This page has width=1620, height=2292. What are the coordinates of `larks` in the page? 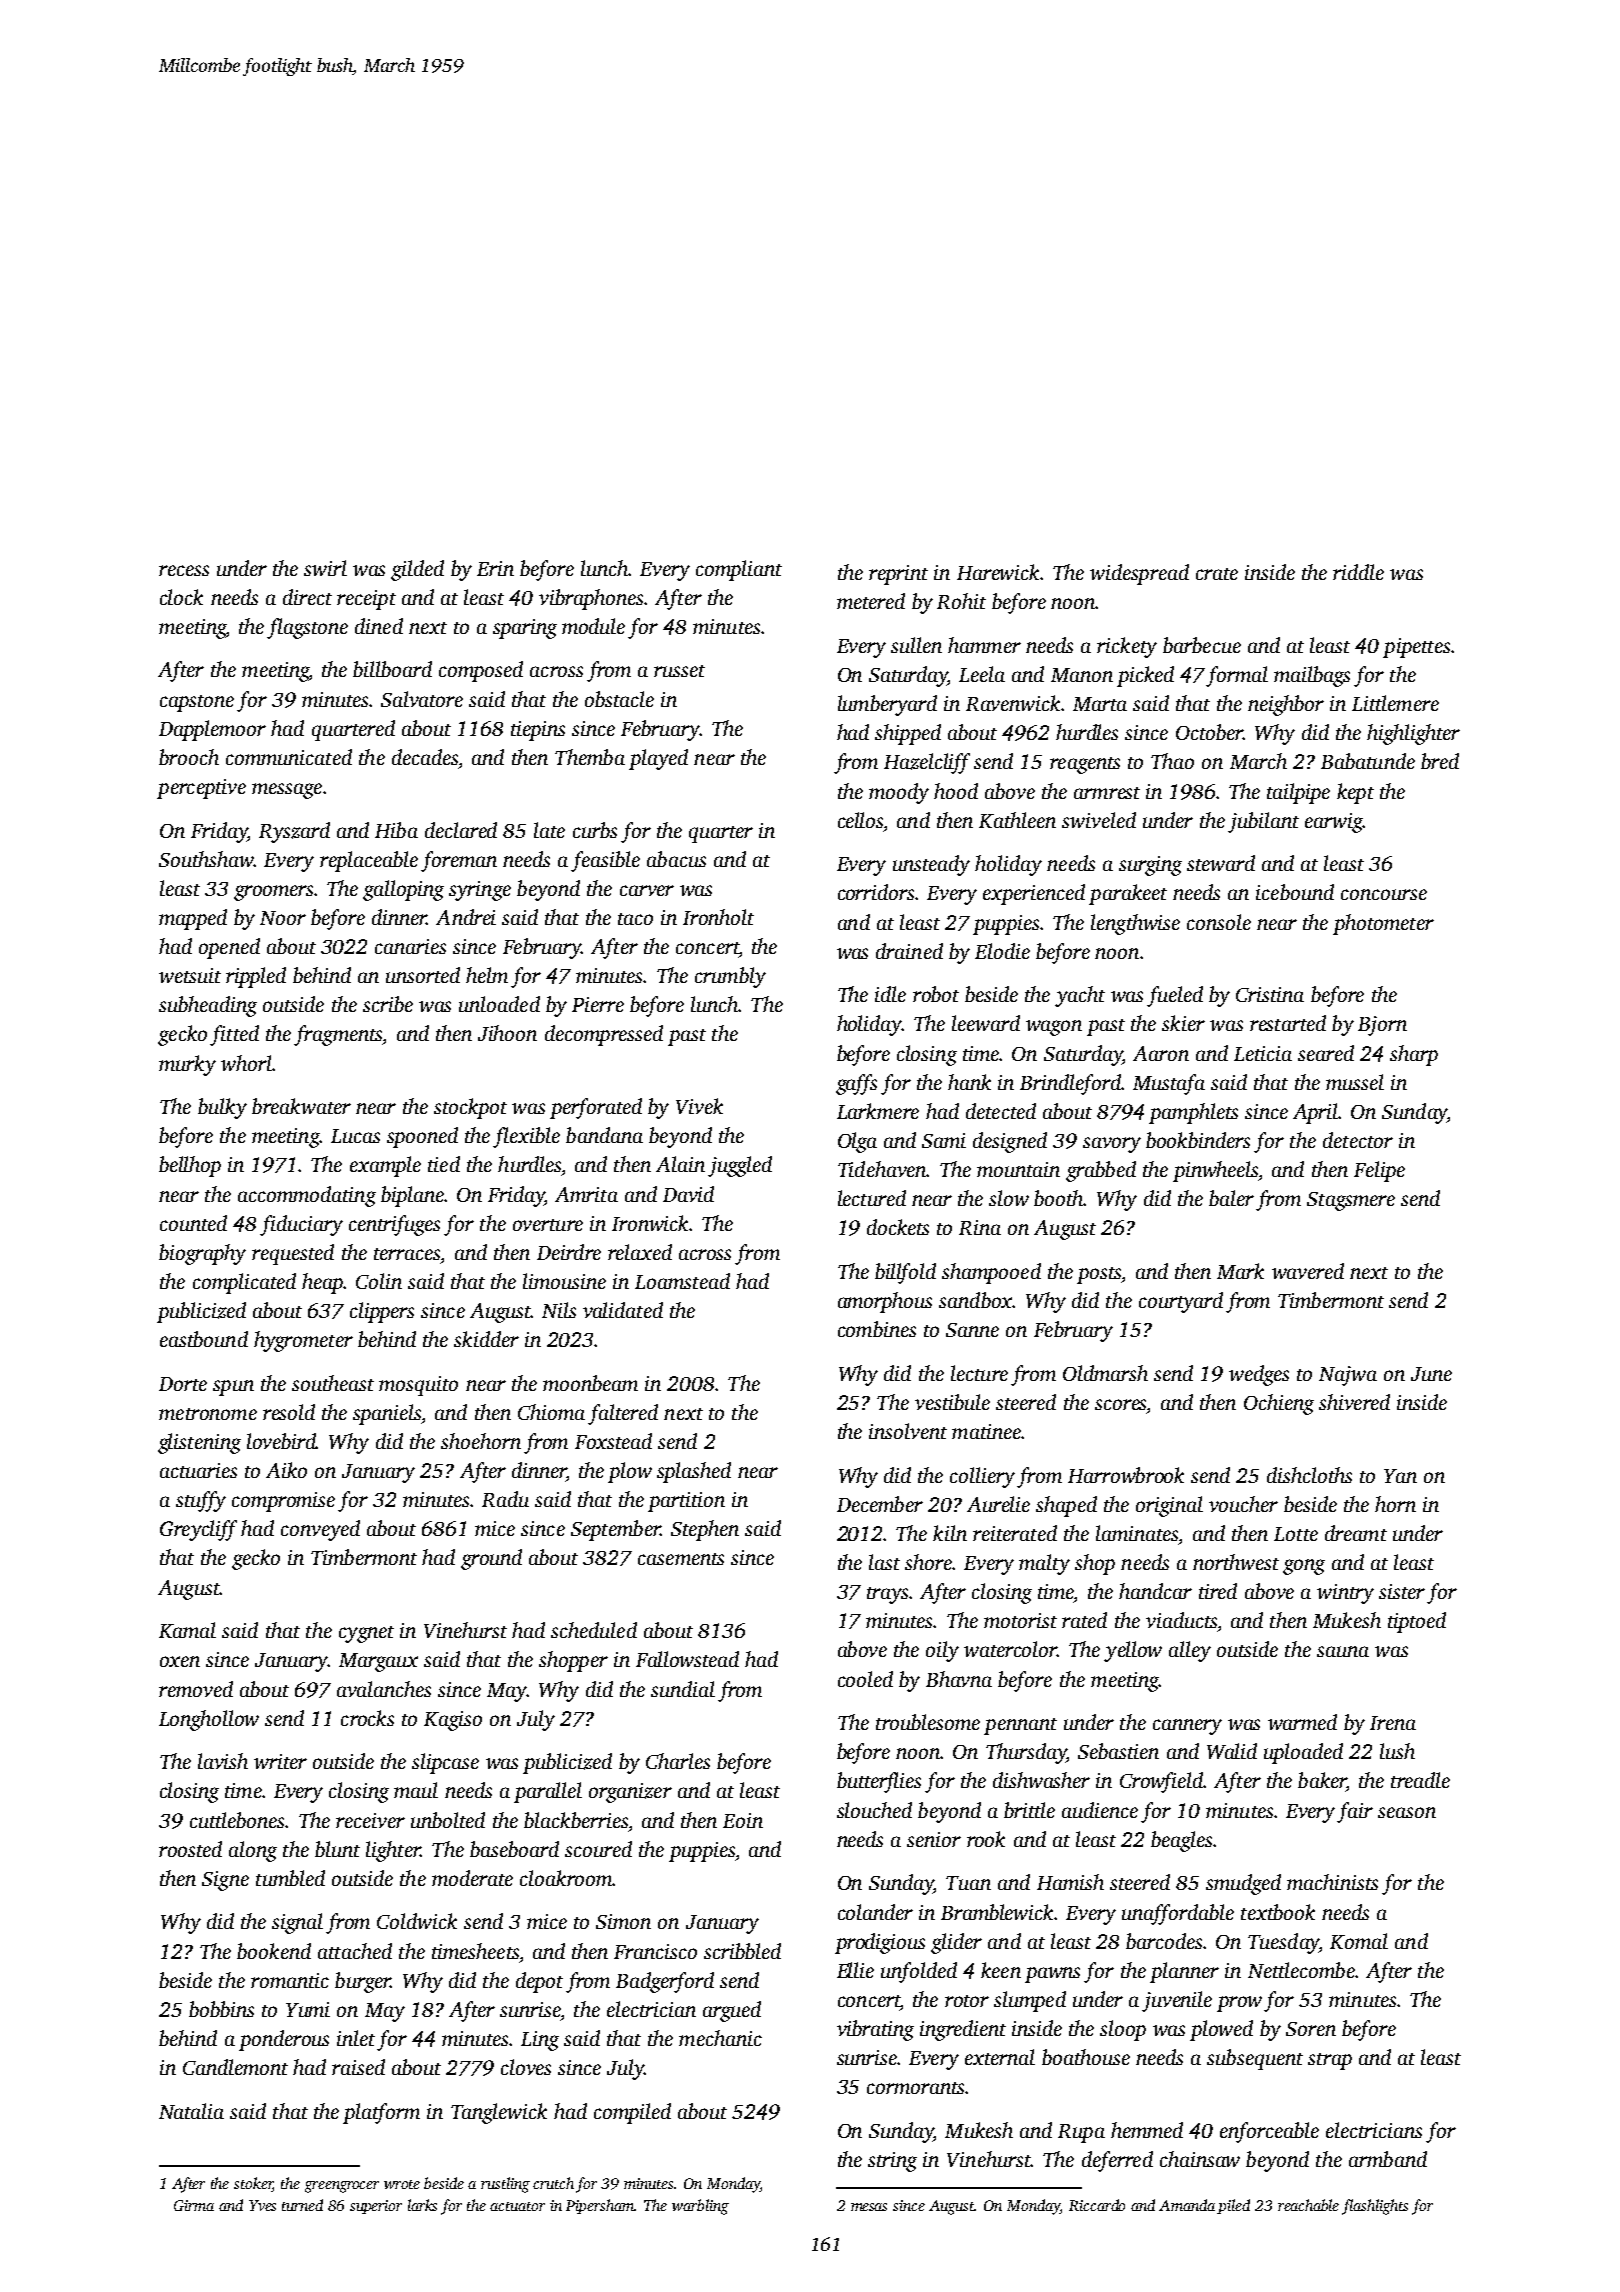 It's located at (422, 2205).
